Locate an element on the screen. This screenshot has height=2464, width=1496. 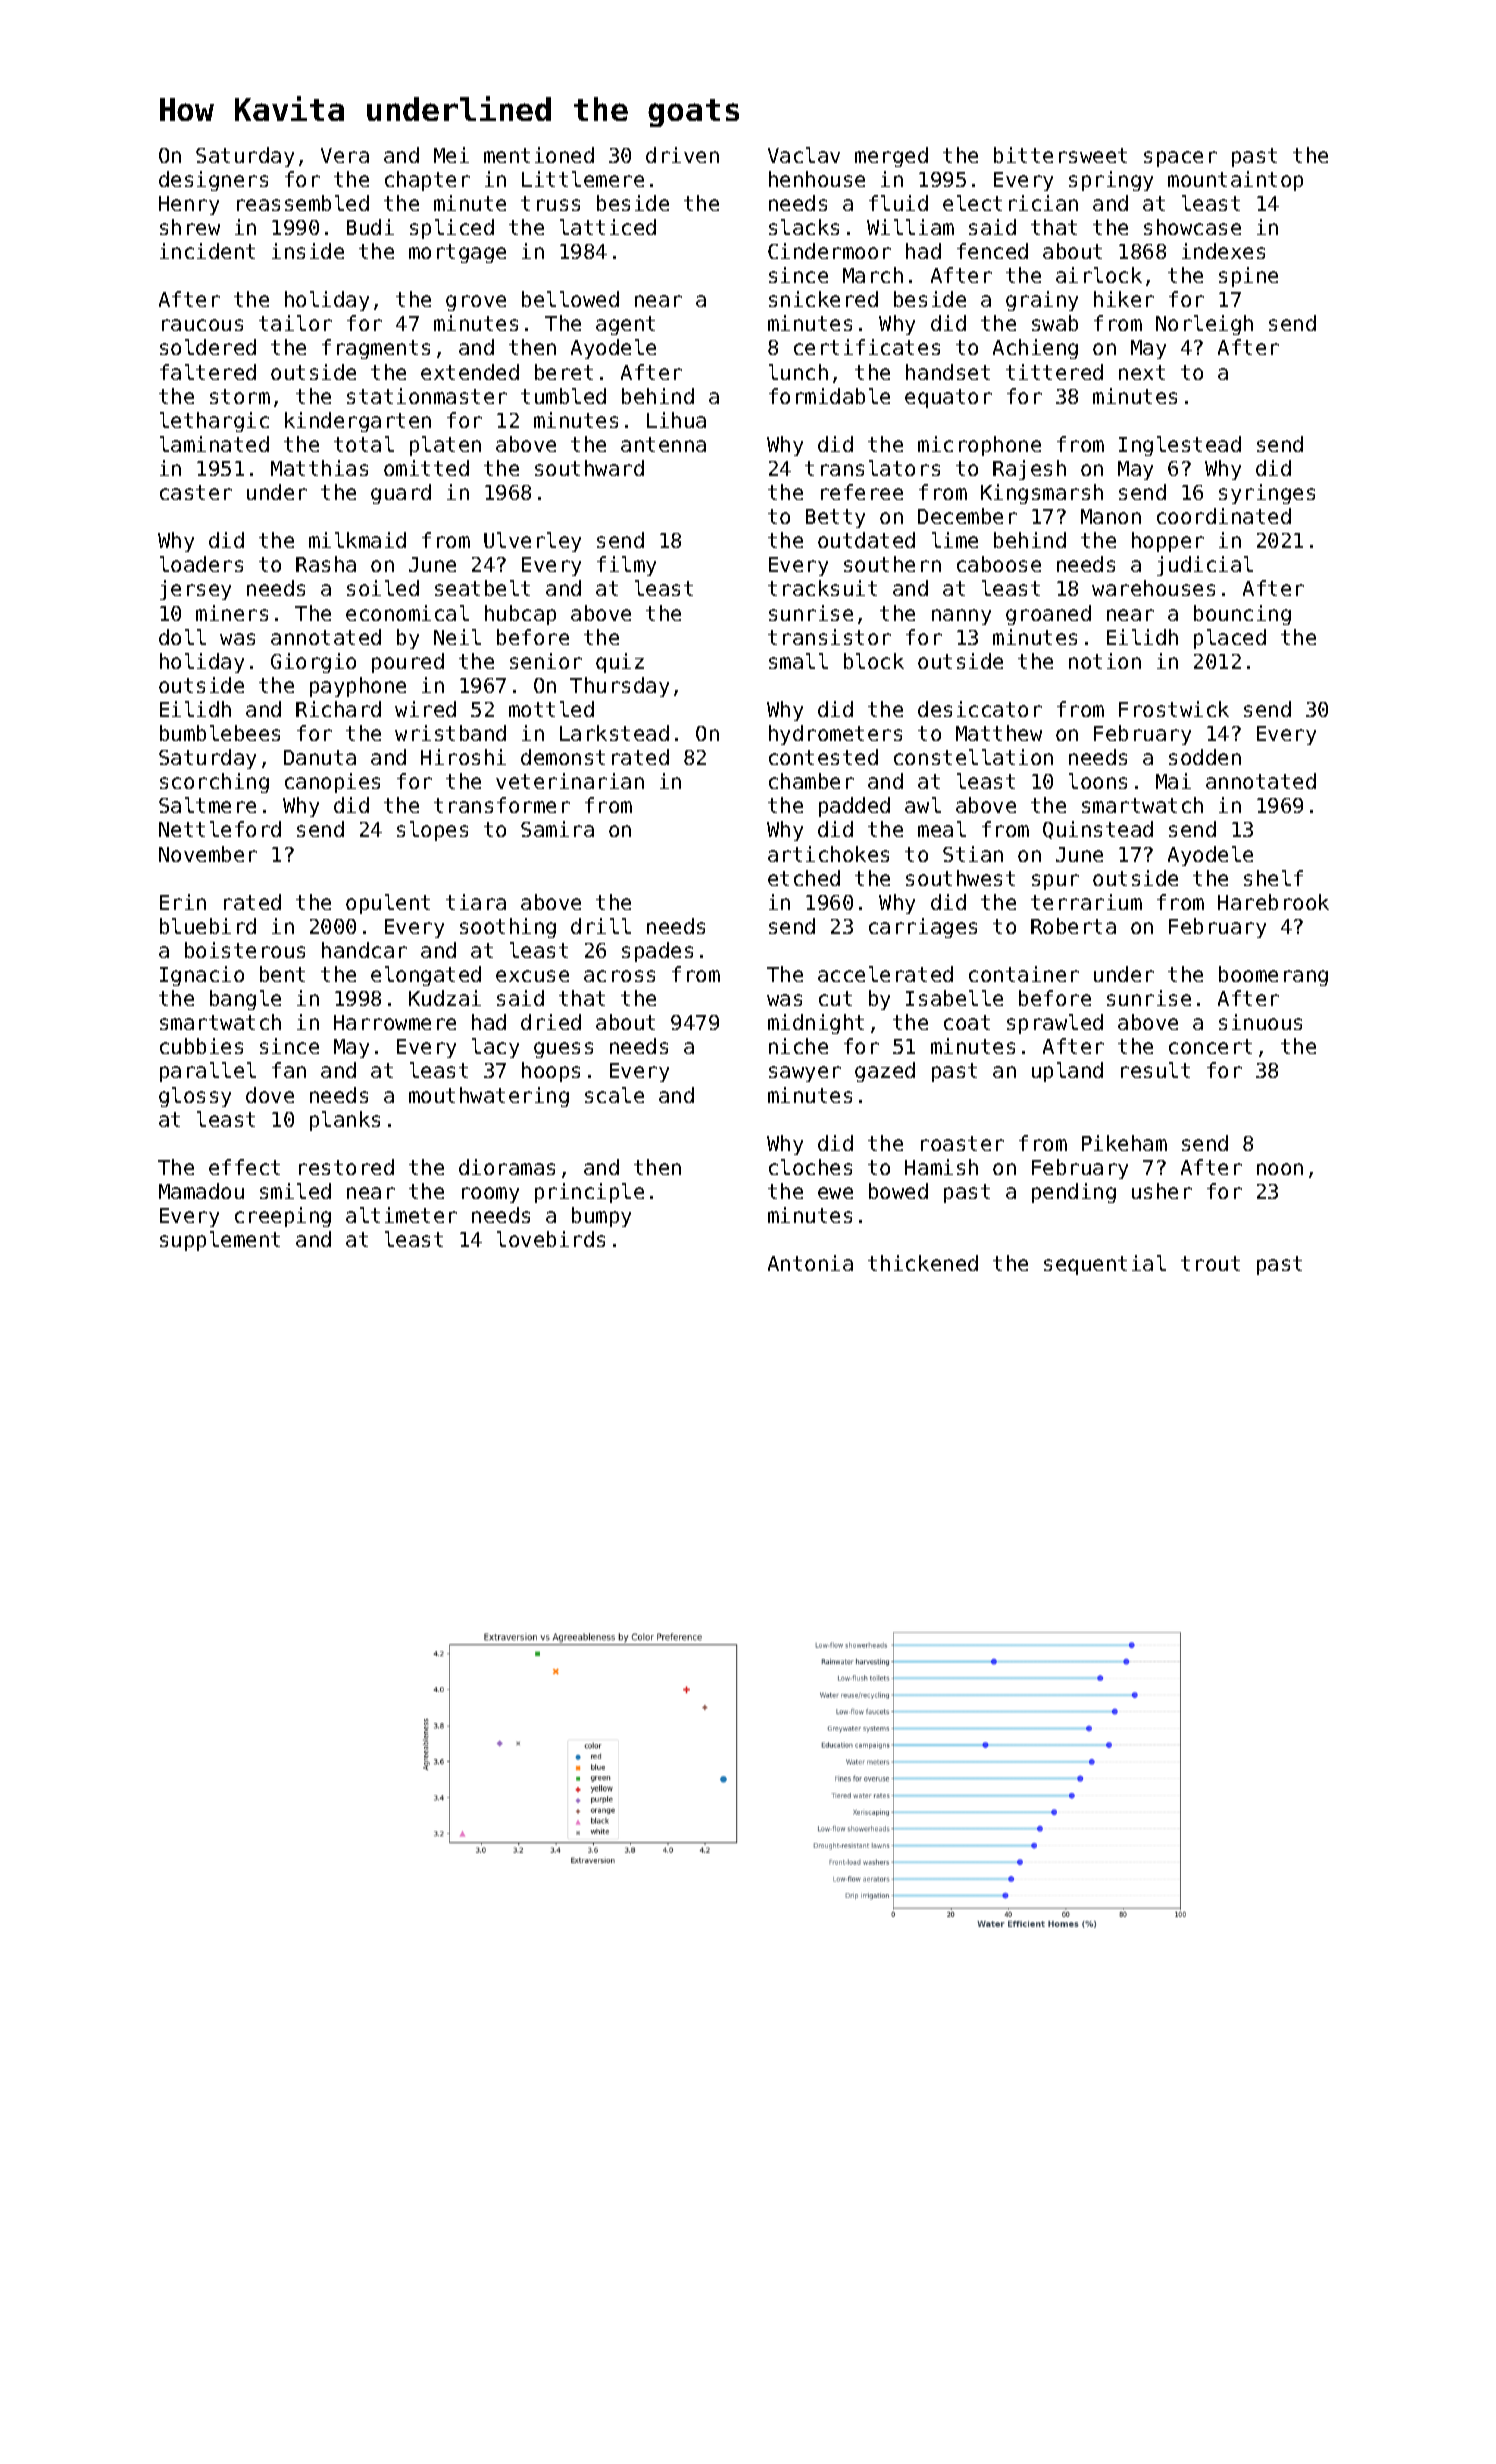
placed is located at coordinates (1230, 639).
